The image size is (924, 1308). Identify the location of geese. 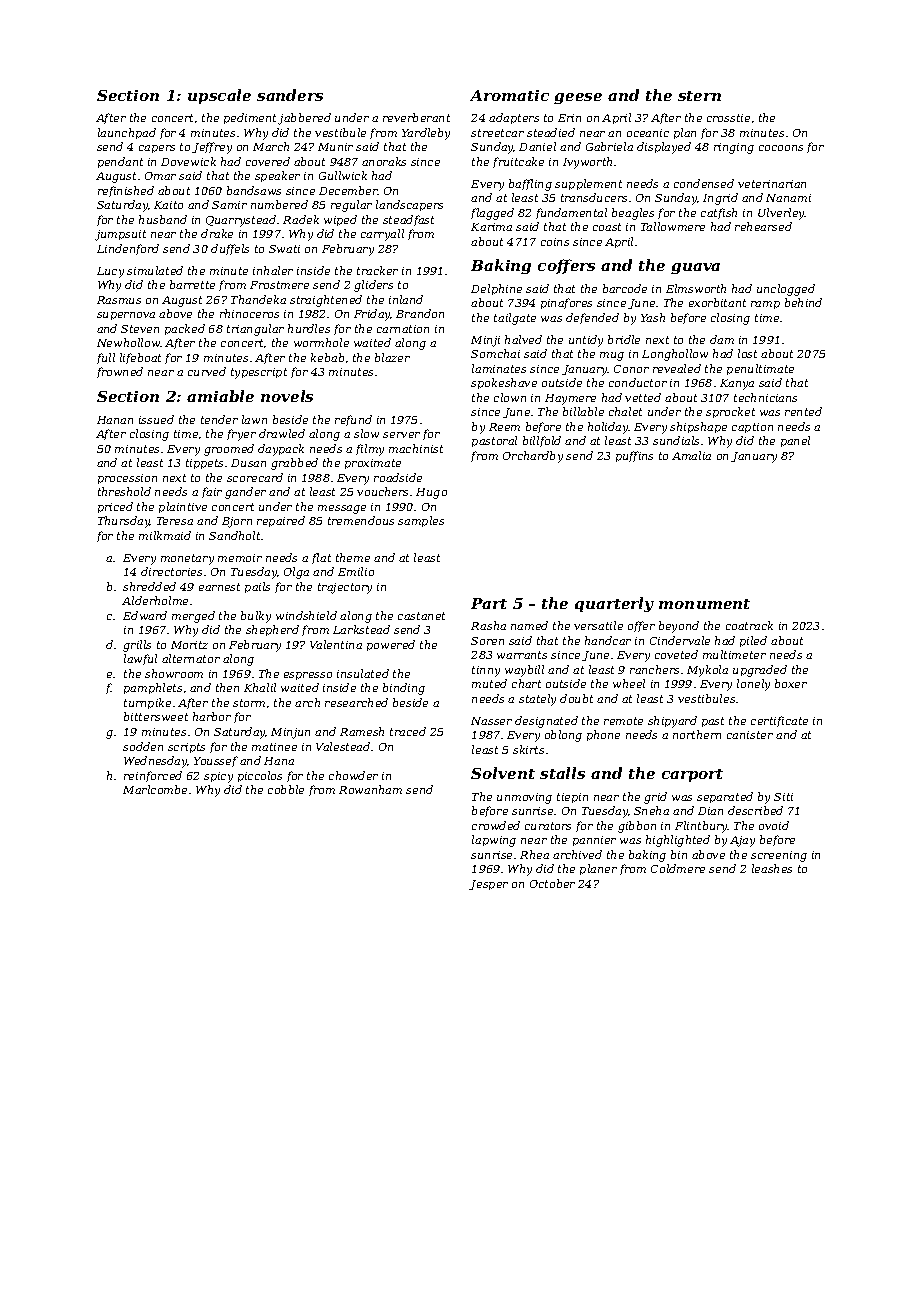
(578, 98).
